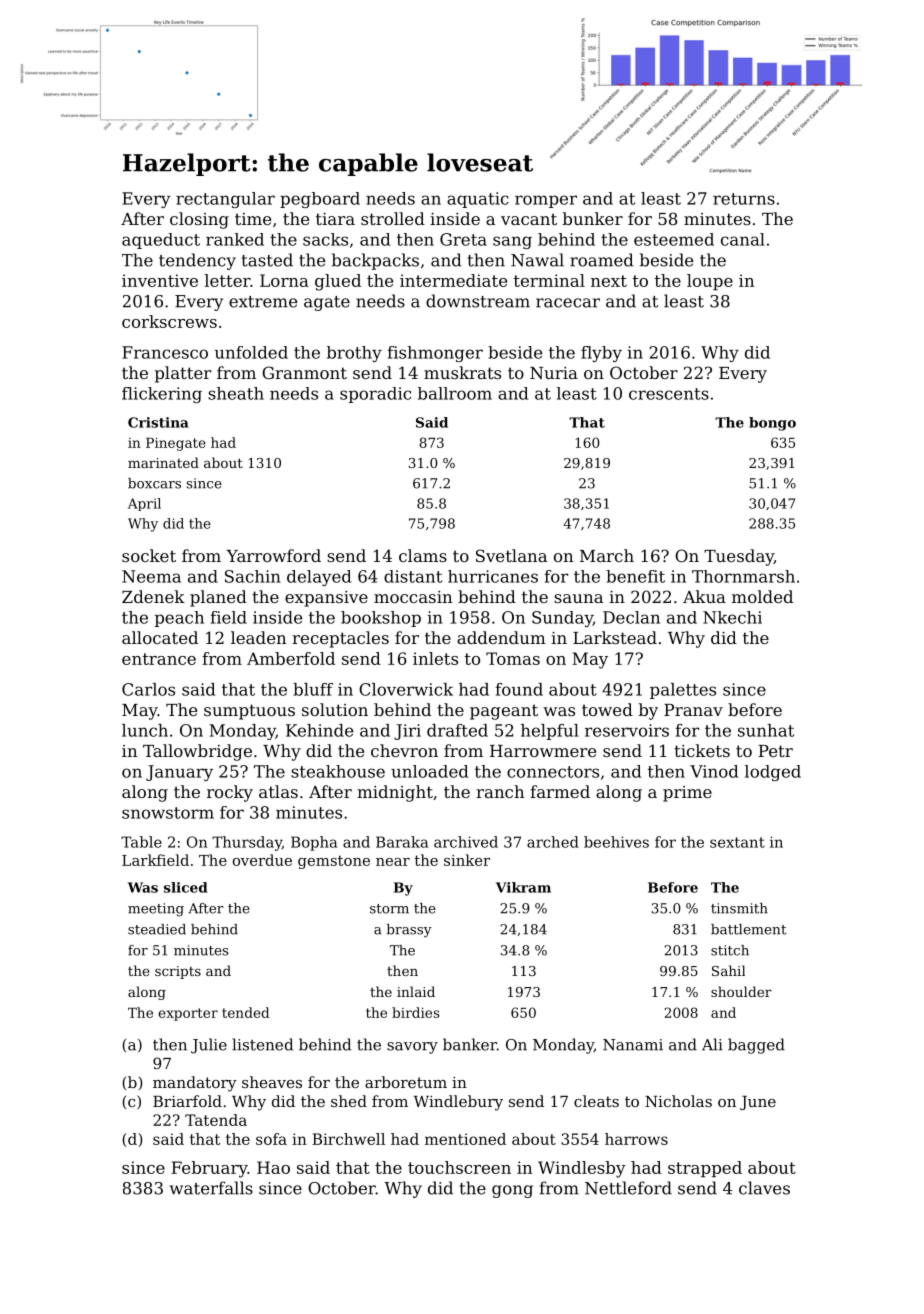  Describe the element at coordinates (160, 637) in the screenshot. I see `allocated` at that location.
